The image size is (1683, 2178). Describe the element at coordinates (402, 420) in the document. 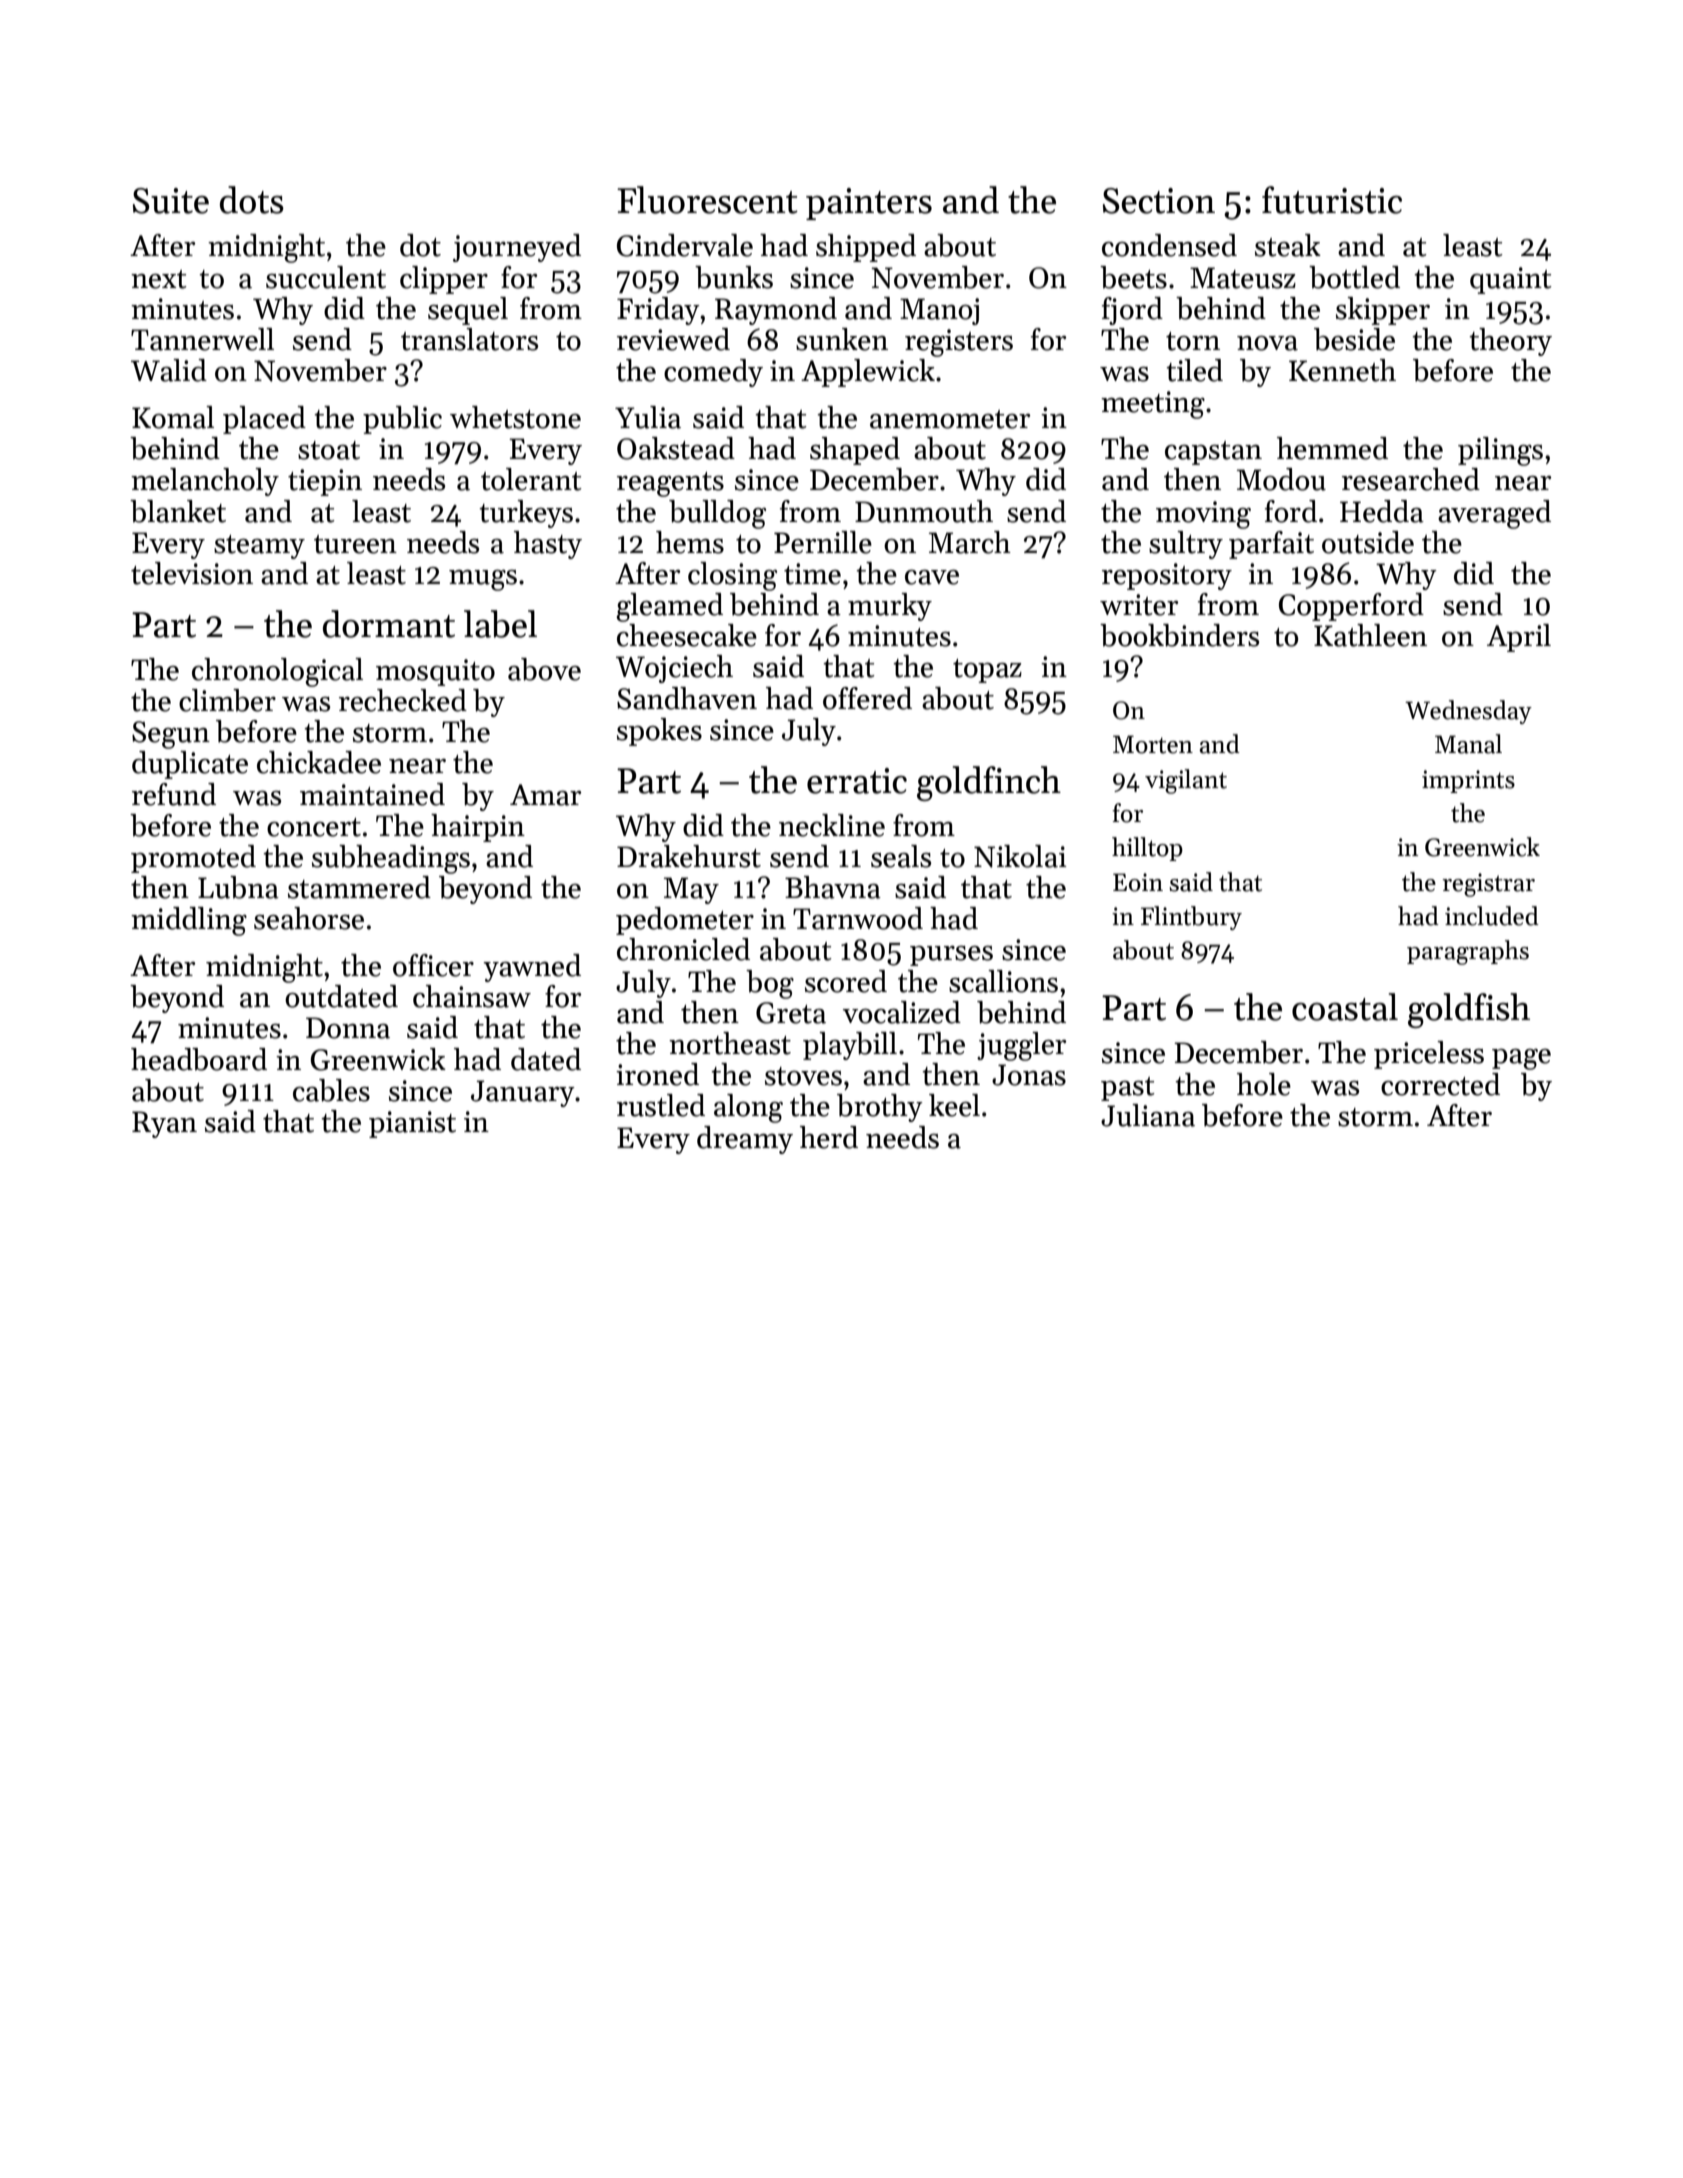

I see `public` at that location.
